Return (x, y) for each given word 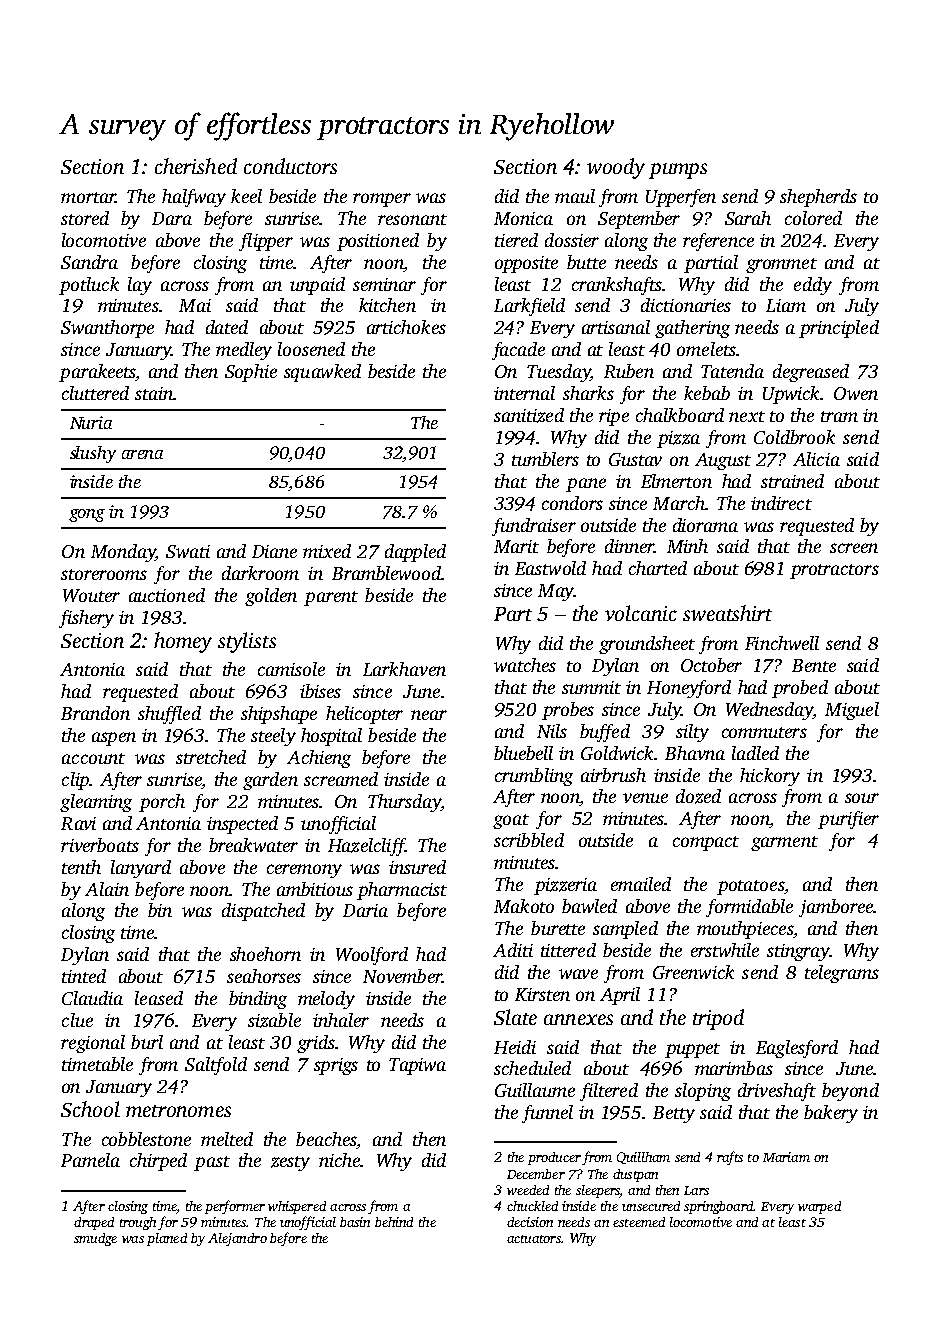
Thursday (404, 803)
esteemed (639, 1222)
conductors (290, 166)
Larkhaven (404, 669)
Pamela (90, 1160)
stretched (211, 757)
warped (819, 1207)
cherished (196, 166)
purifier (848, 820)
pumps (678, 171)
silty (692, 733)
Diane (274, 551)
